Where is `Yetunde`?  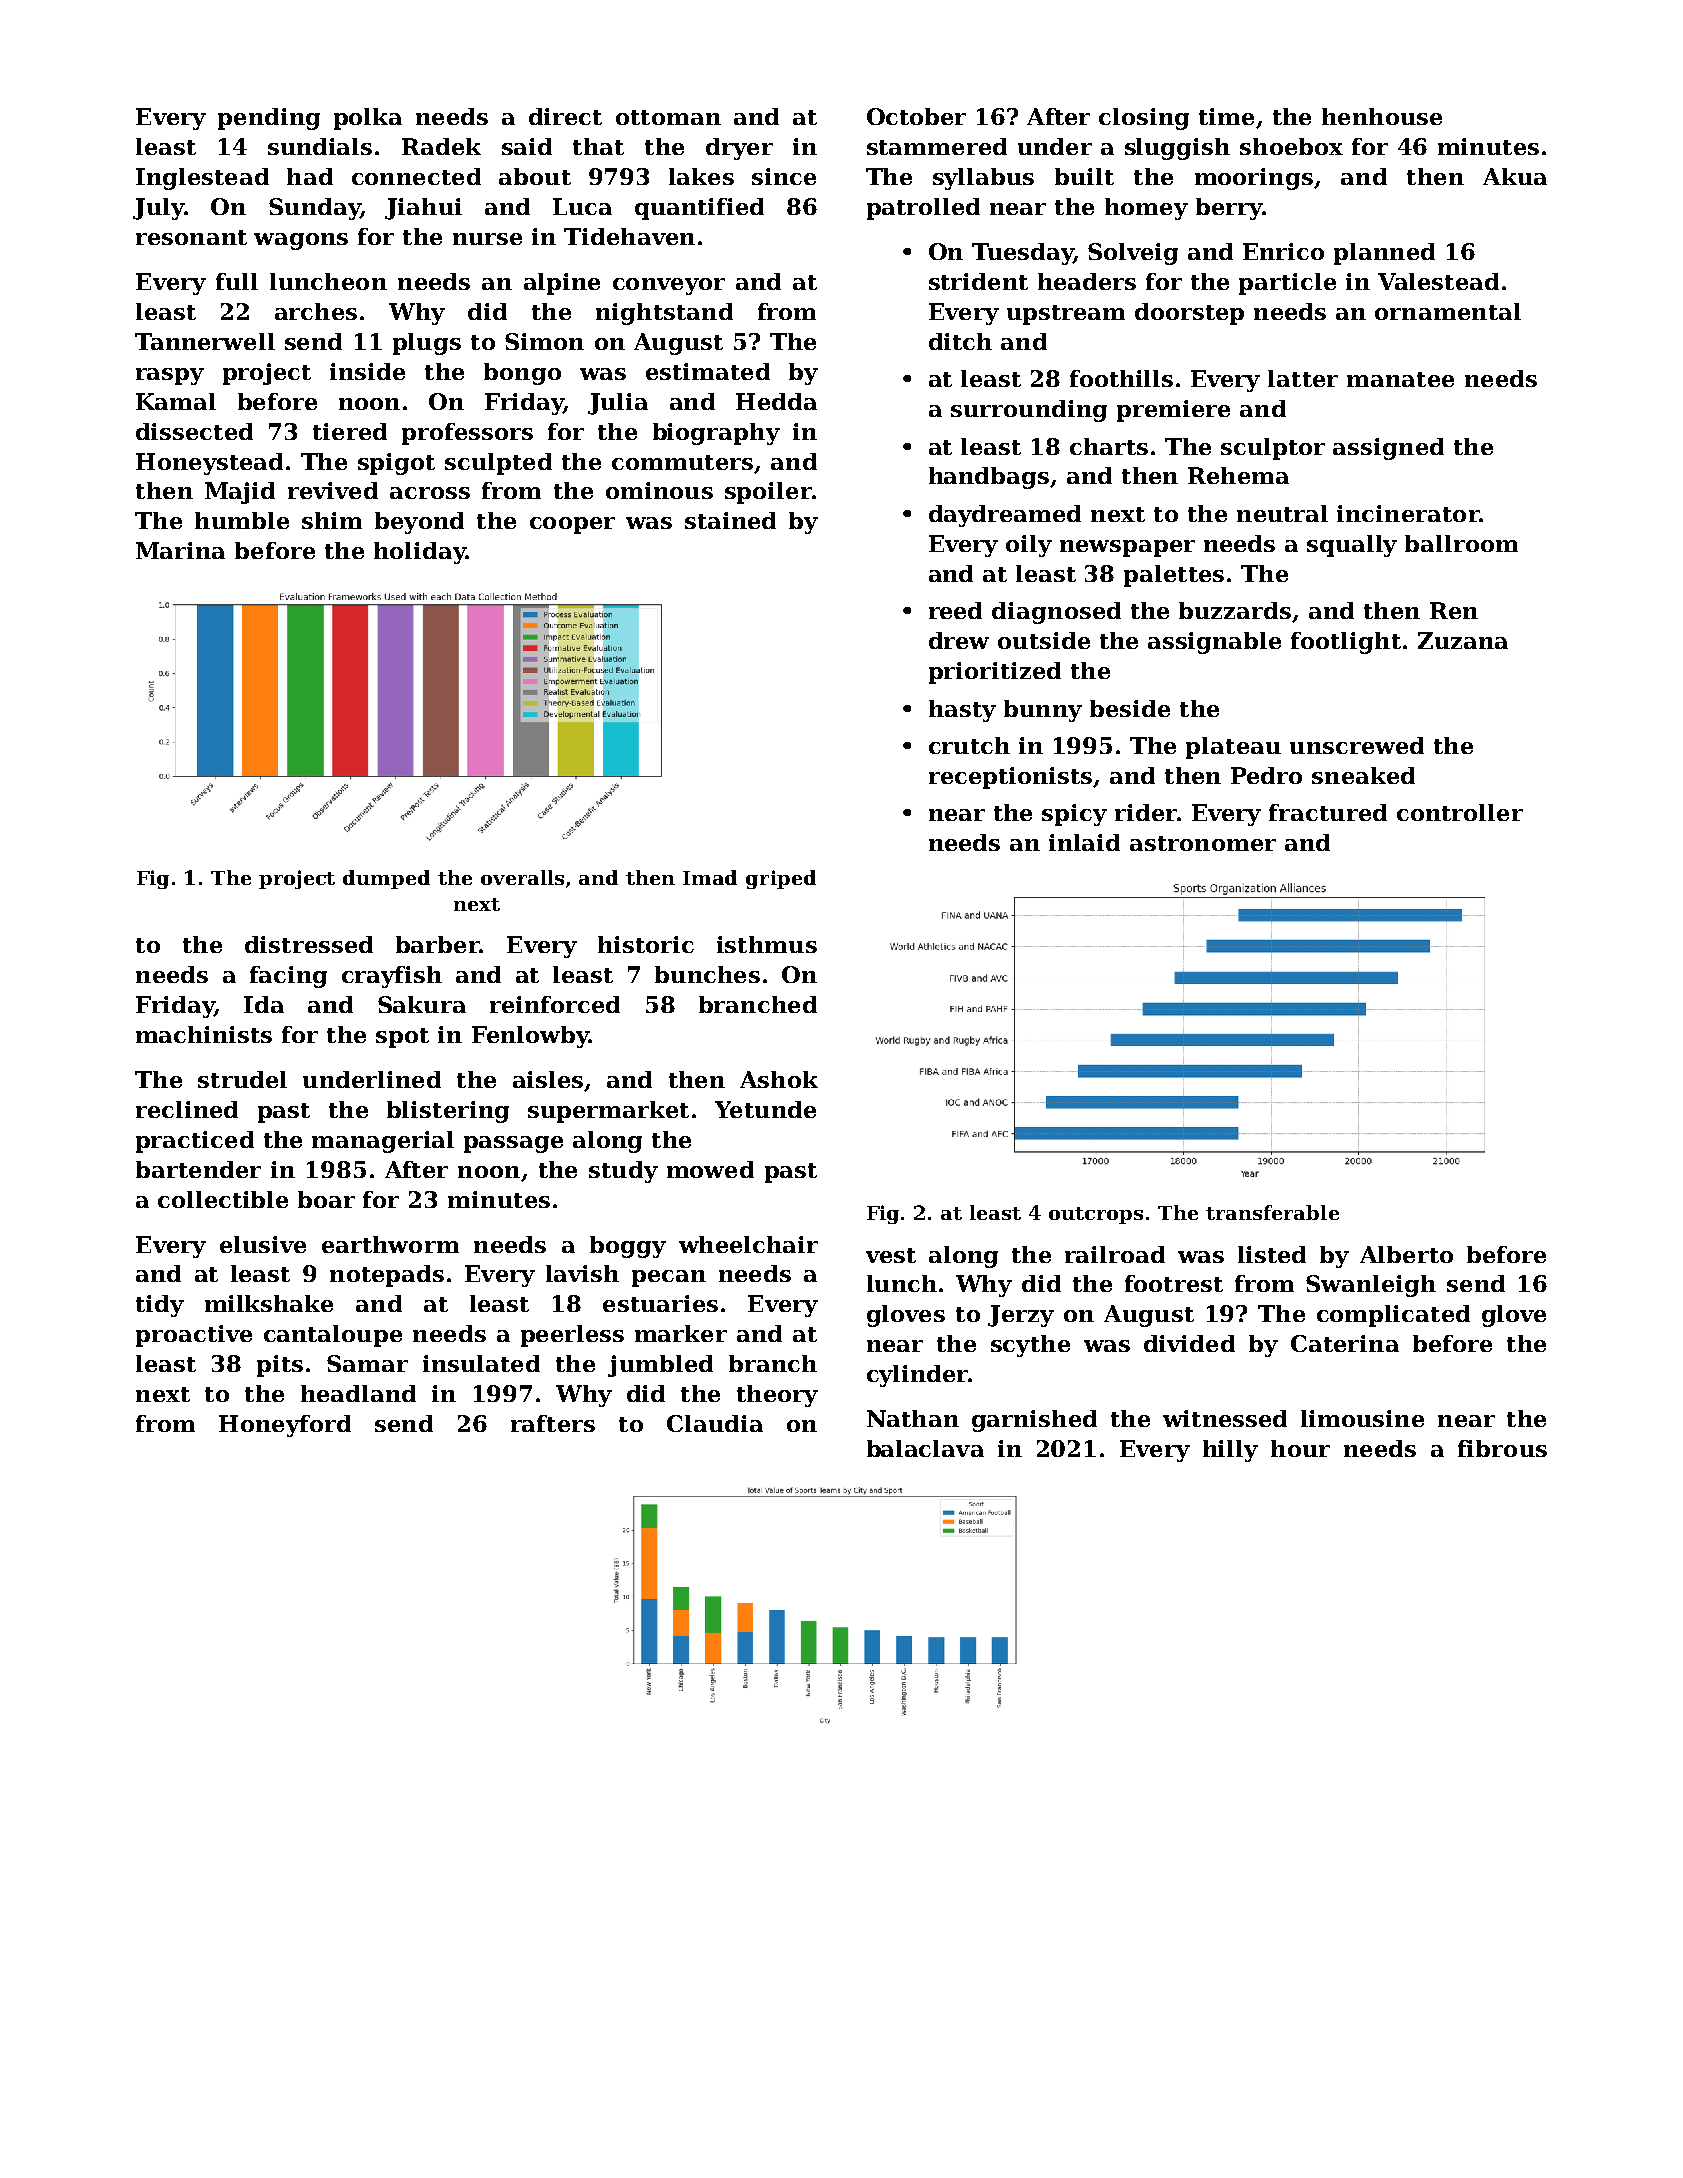
Yetunde is located at coordinates (765, 1109).
